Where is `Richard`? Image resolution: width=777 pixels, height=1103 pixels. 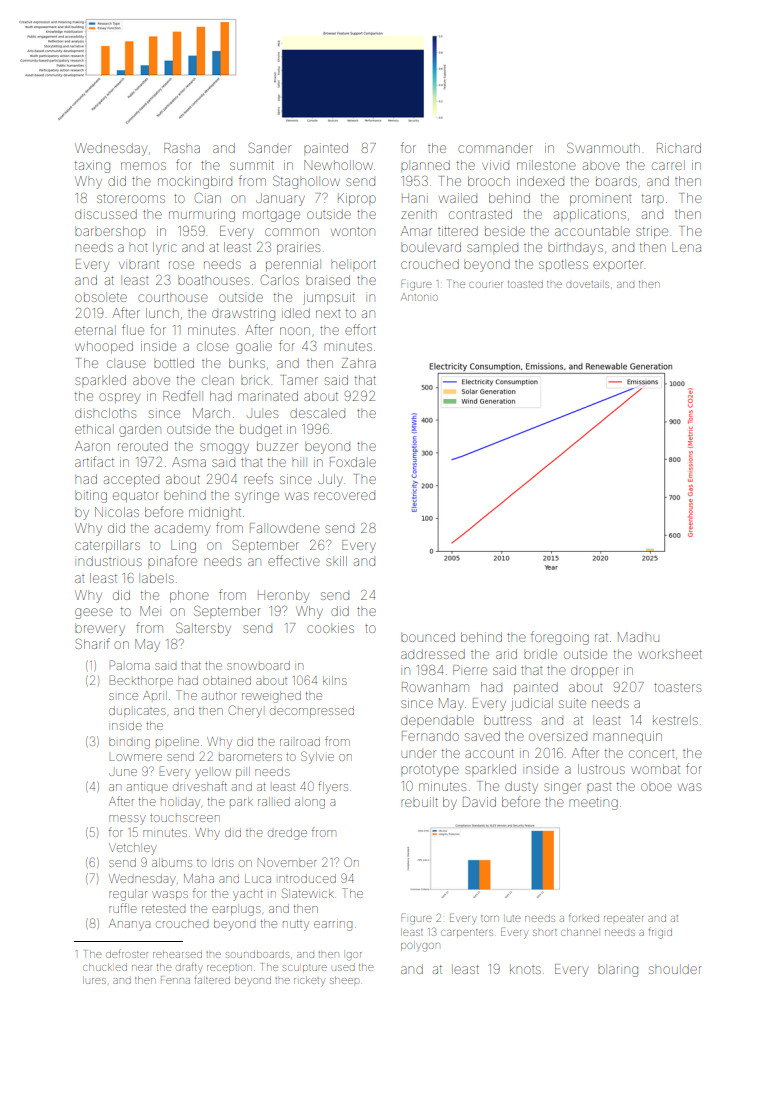
Richard is located at coordinates (679, 148).
